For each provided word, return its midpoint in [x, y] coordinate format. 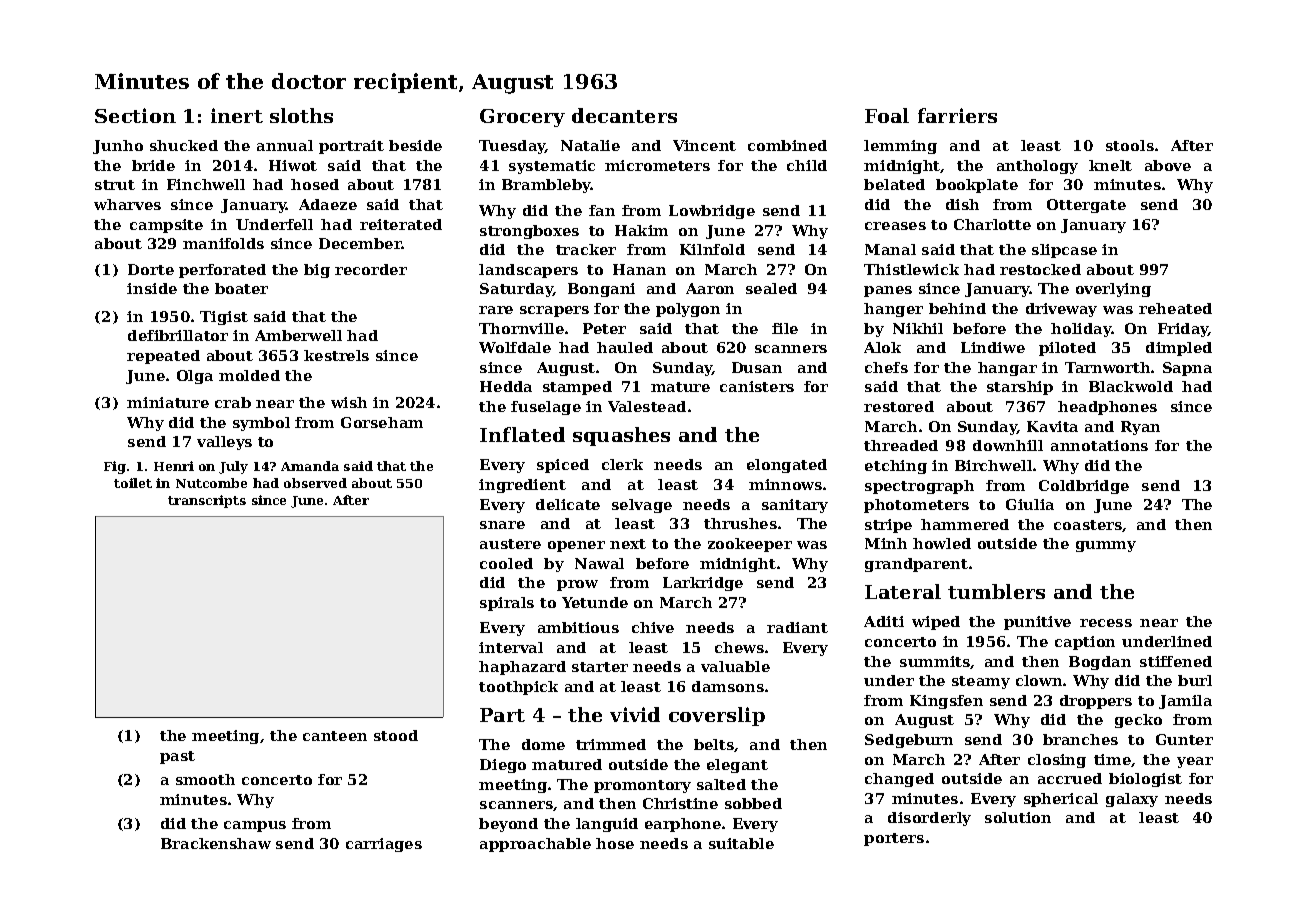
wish [349, 402]
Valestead [647, 406]
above [1168, 165]
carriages [384, 845]
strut [115, 185]
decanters [624, 115]
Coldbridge [1084, 487]
